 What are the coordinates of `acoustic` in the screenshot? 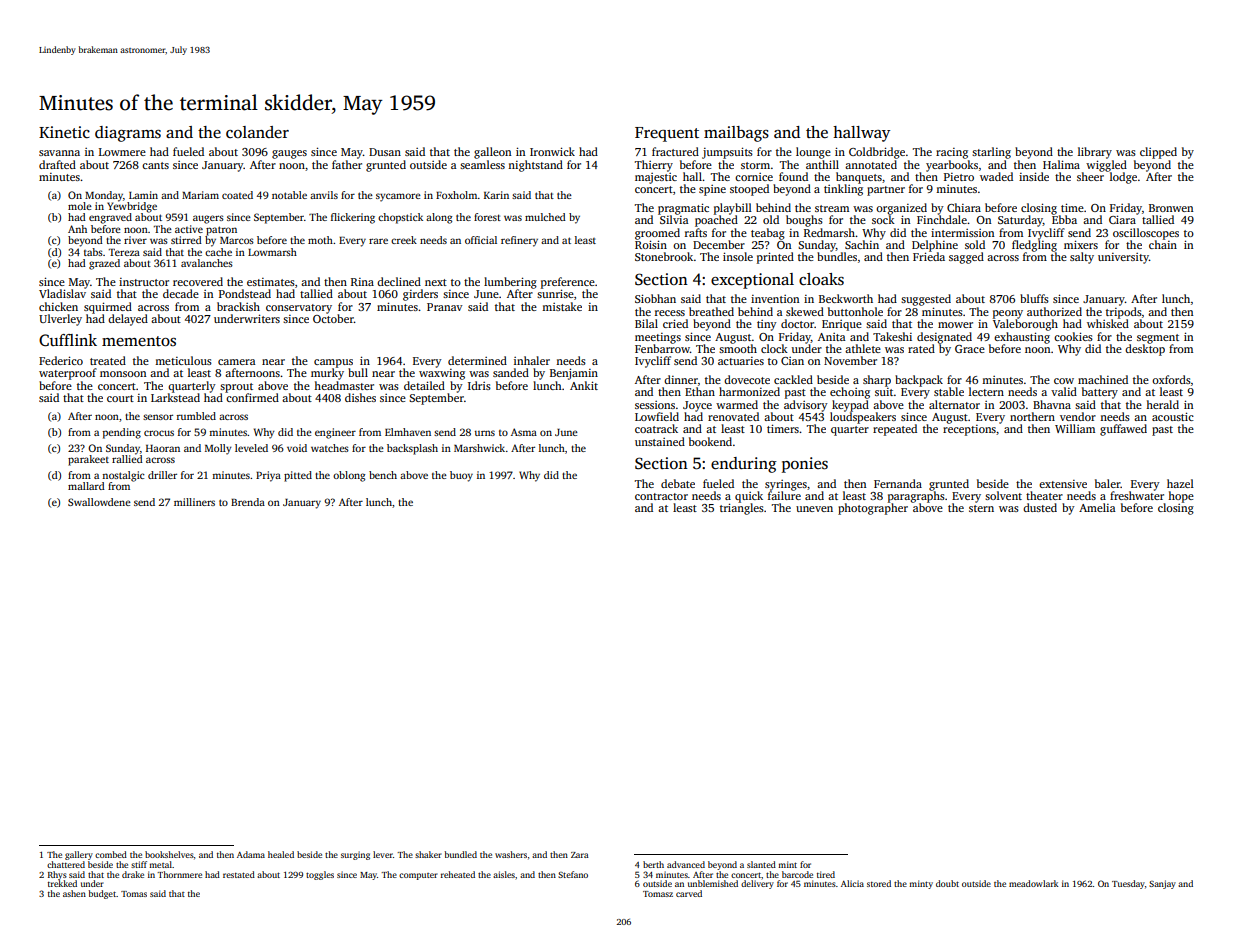 It's located at (1173, 416).
